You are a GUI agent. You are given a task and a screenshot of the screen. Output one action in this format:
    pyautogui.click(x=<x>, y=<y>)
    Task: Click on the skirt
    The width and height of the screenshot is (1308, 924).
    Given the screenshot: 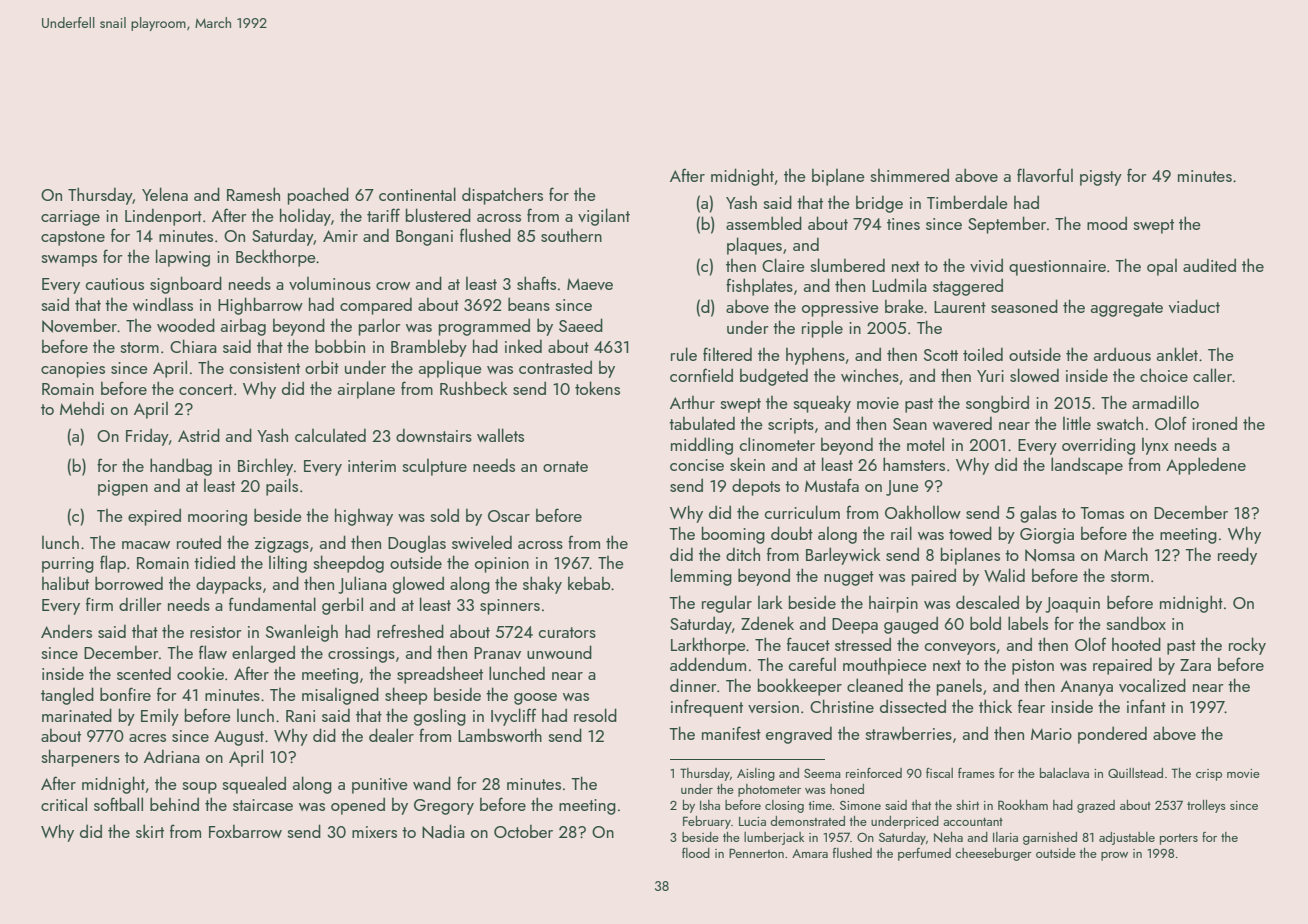 What is the action you would take?
    pyautogui.click(x=150, y=831)
